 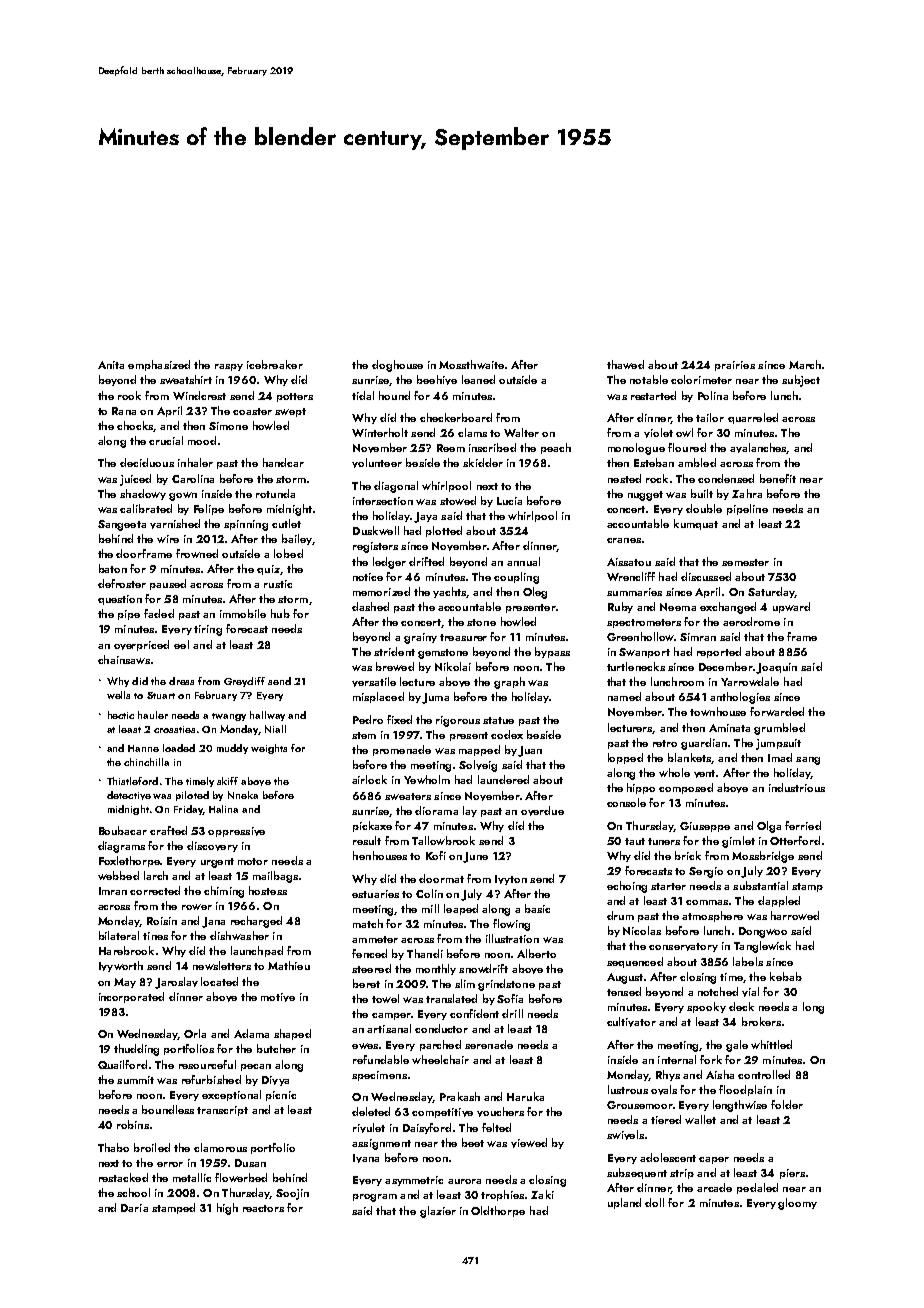 I want to click on Thabo, so click(x=113, y=1147).
